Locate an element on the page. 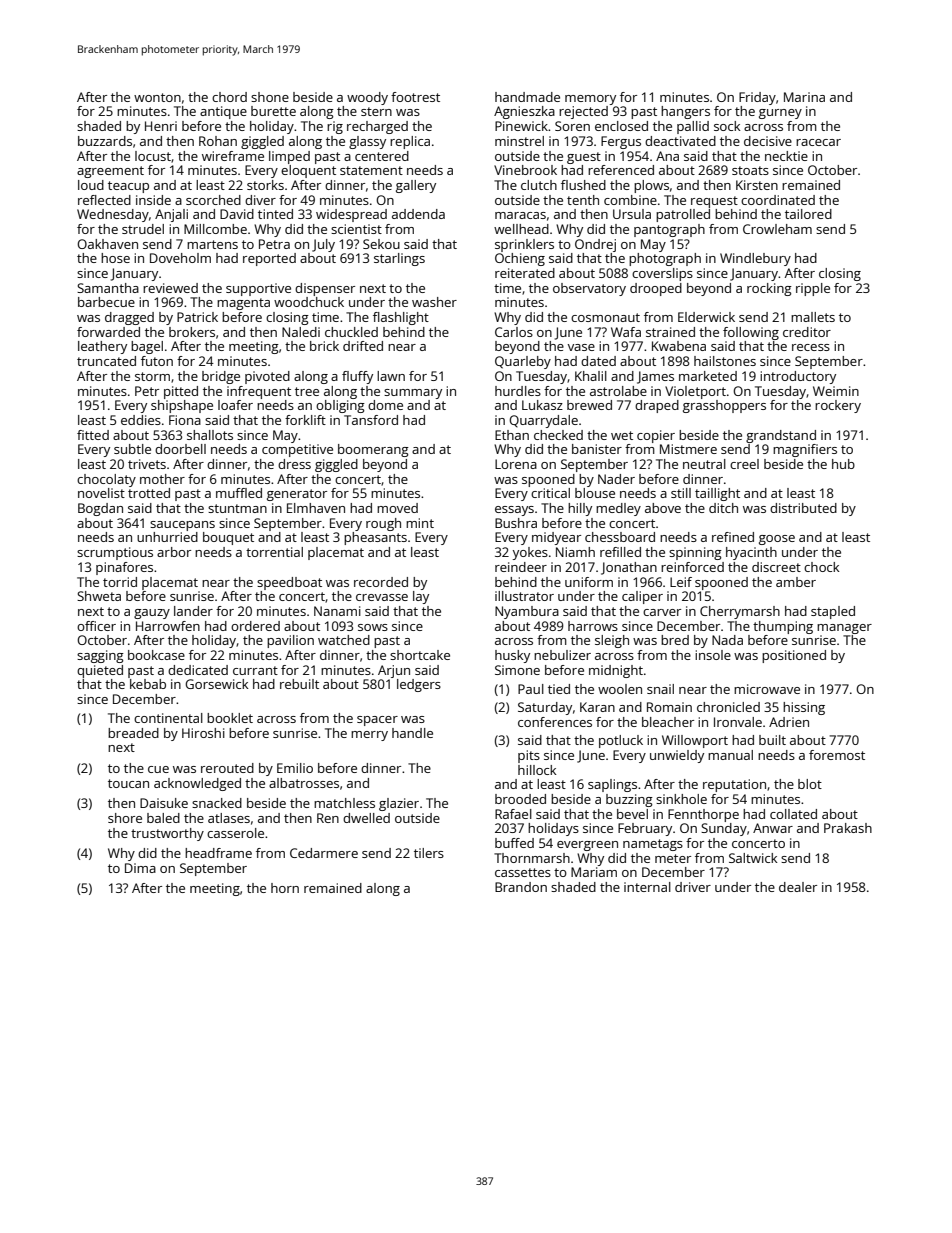 The width and height of the image is (952, 1233). Marina is located at coordinates (804, 97).
